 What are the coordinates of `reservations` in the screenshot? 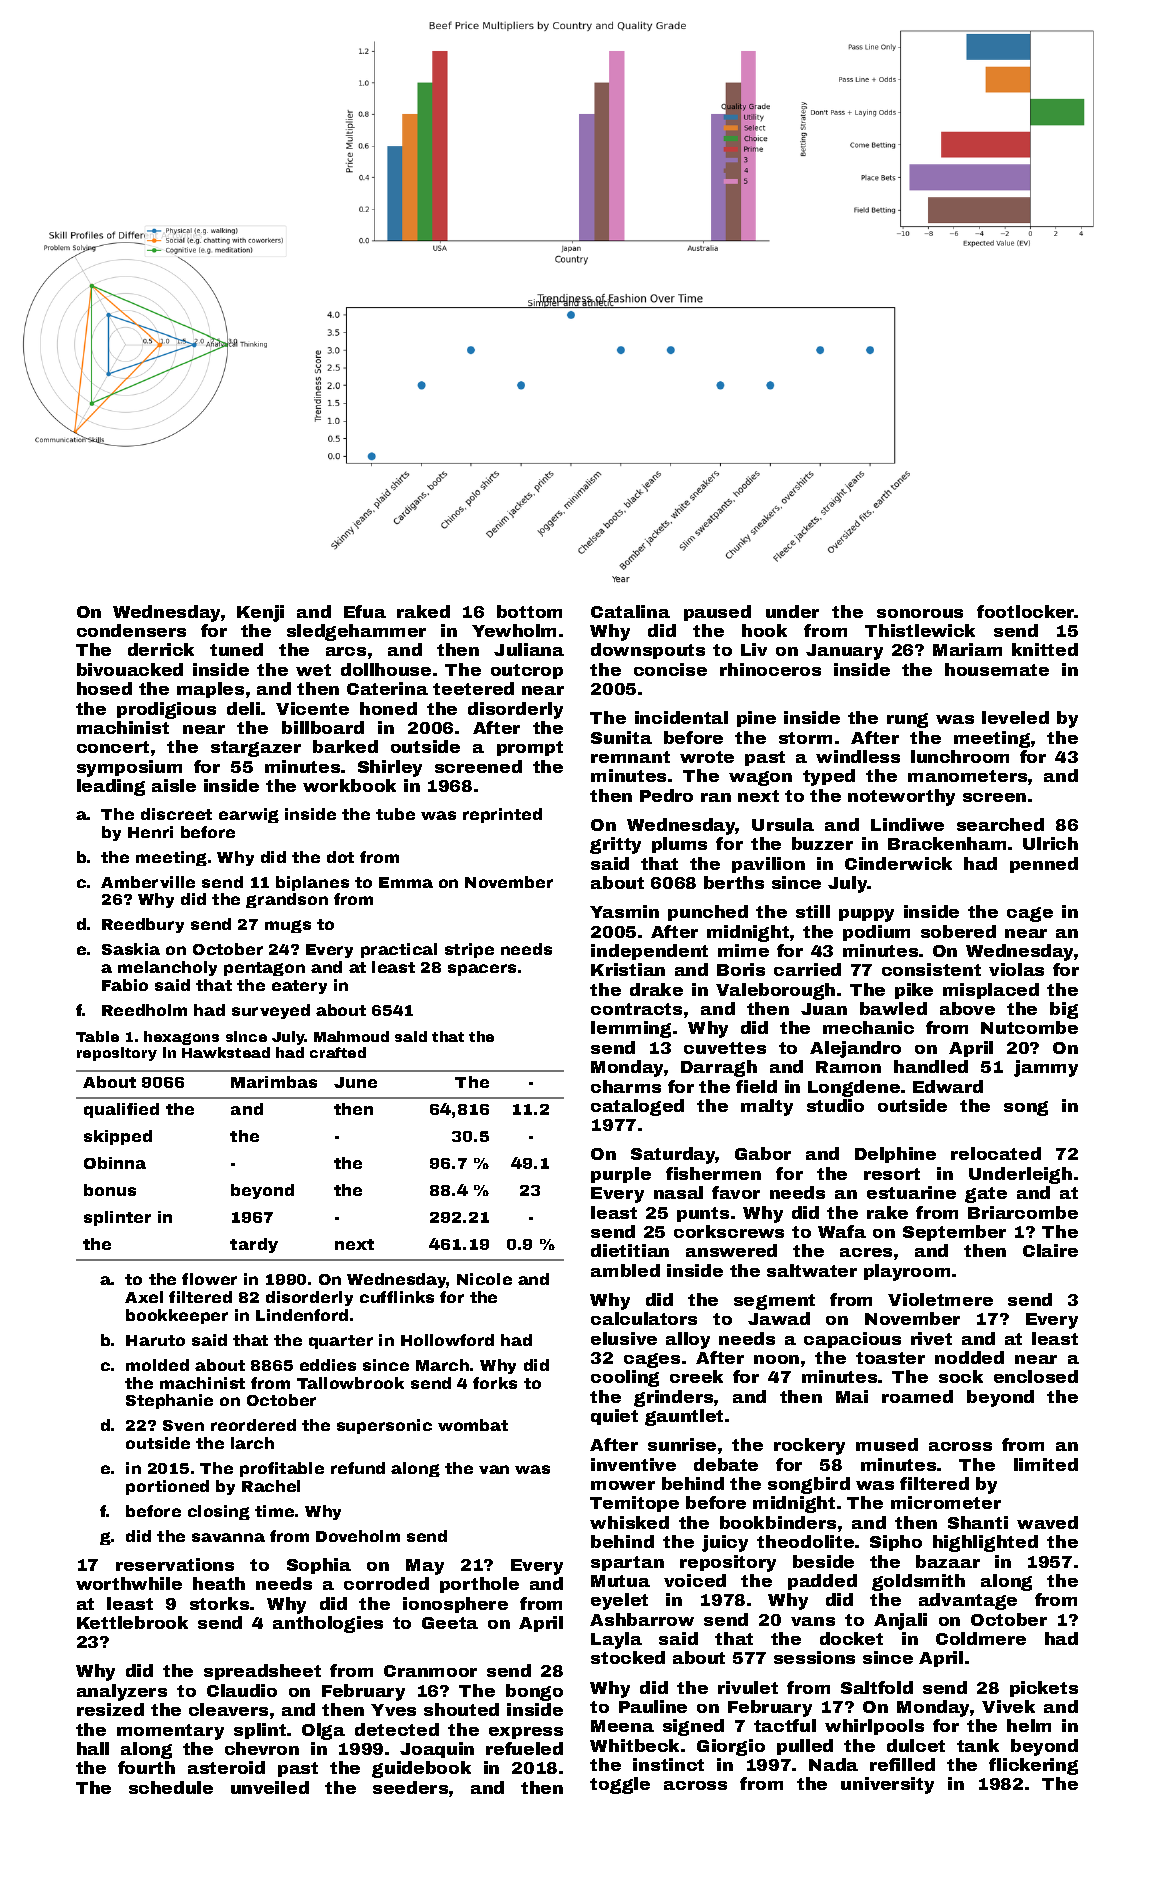 It's located at (175, 1564).
